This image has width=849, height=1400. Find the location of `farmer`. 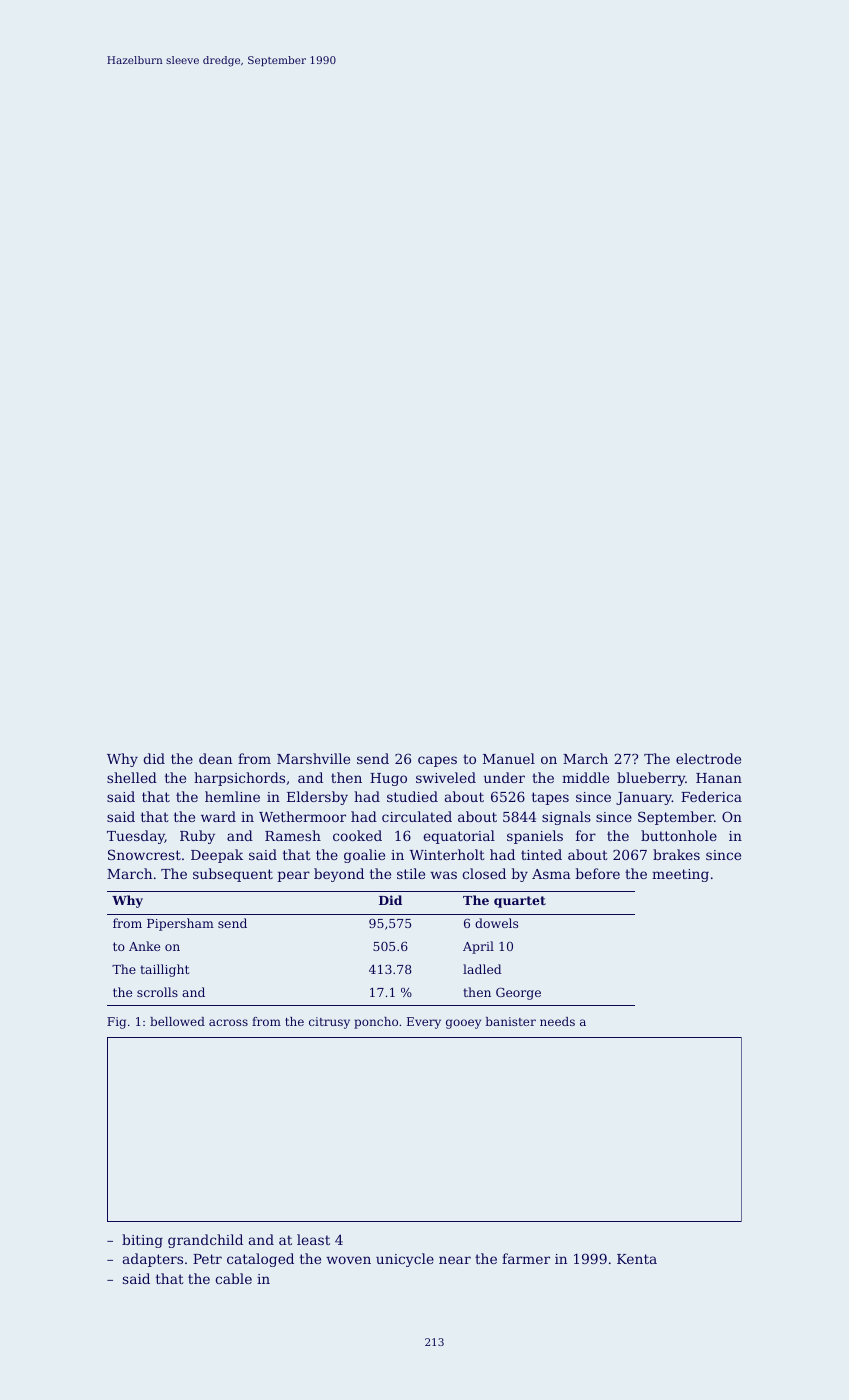

farmer is located at coordinates (526, 1258).
